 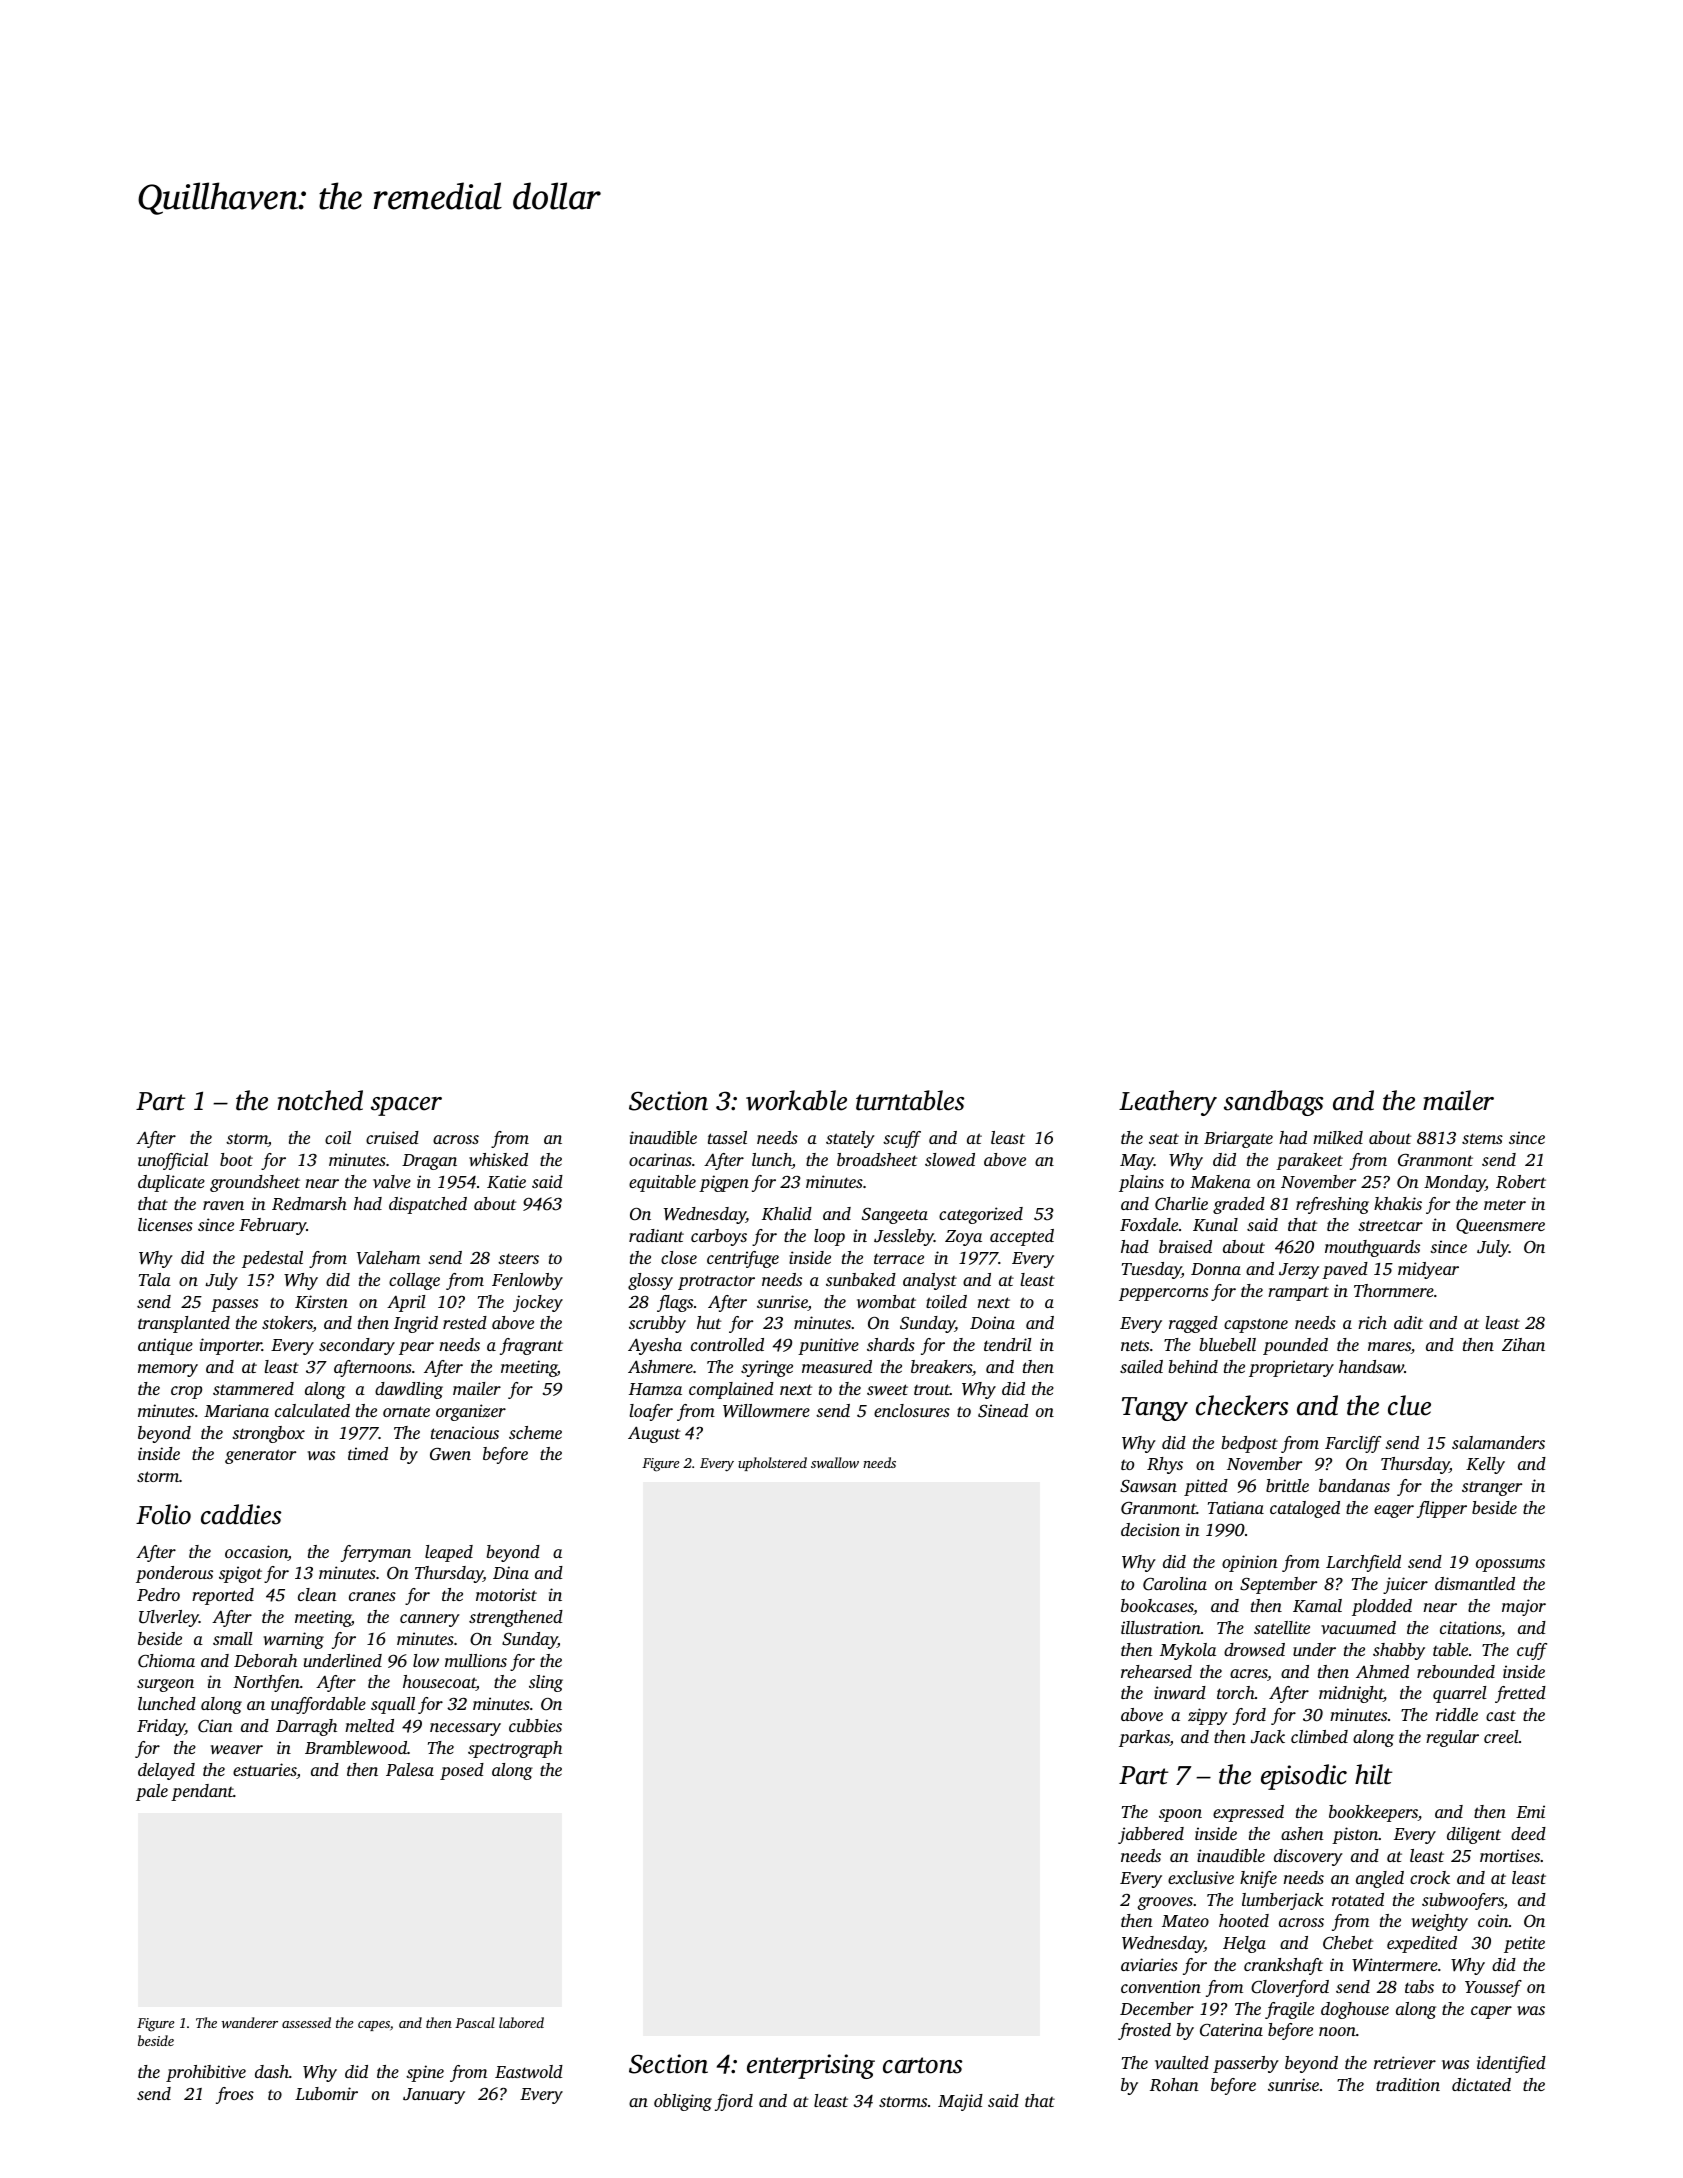 I want to click on enterprising, so click(x=811, y=2066).
